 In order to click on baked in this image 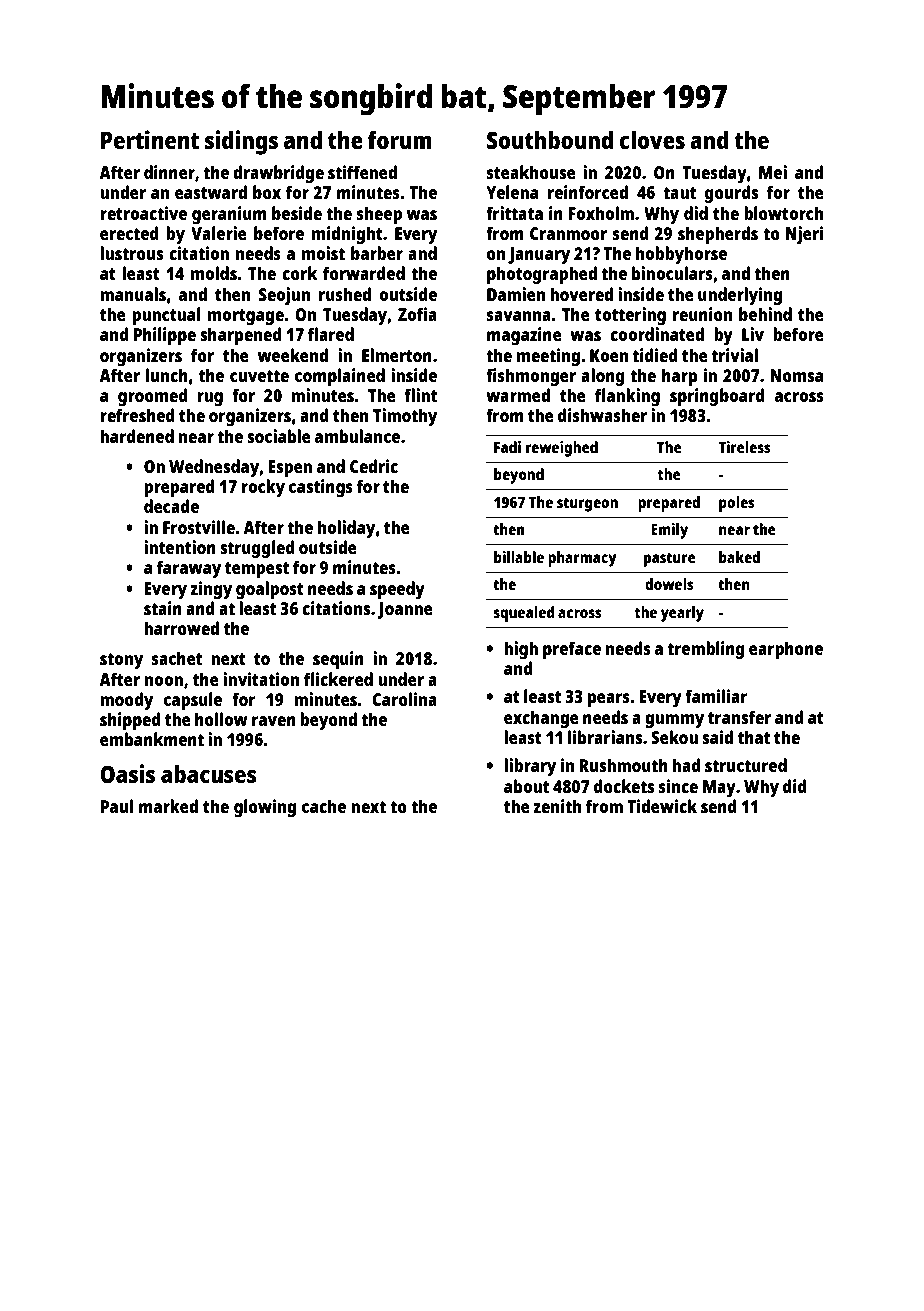, I will do `click(739, 557)`.
